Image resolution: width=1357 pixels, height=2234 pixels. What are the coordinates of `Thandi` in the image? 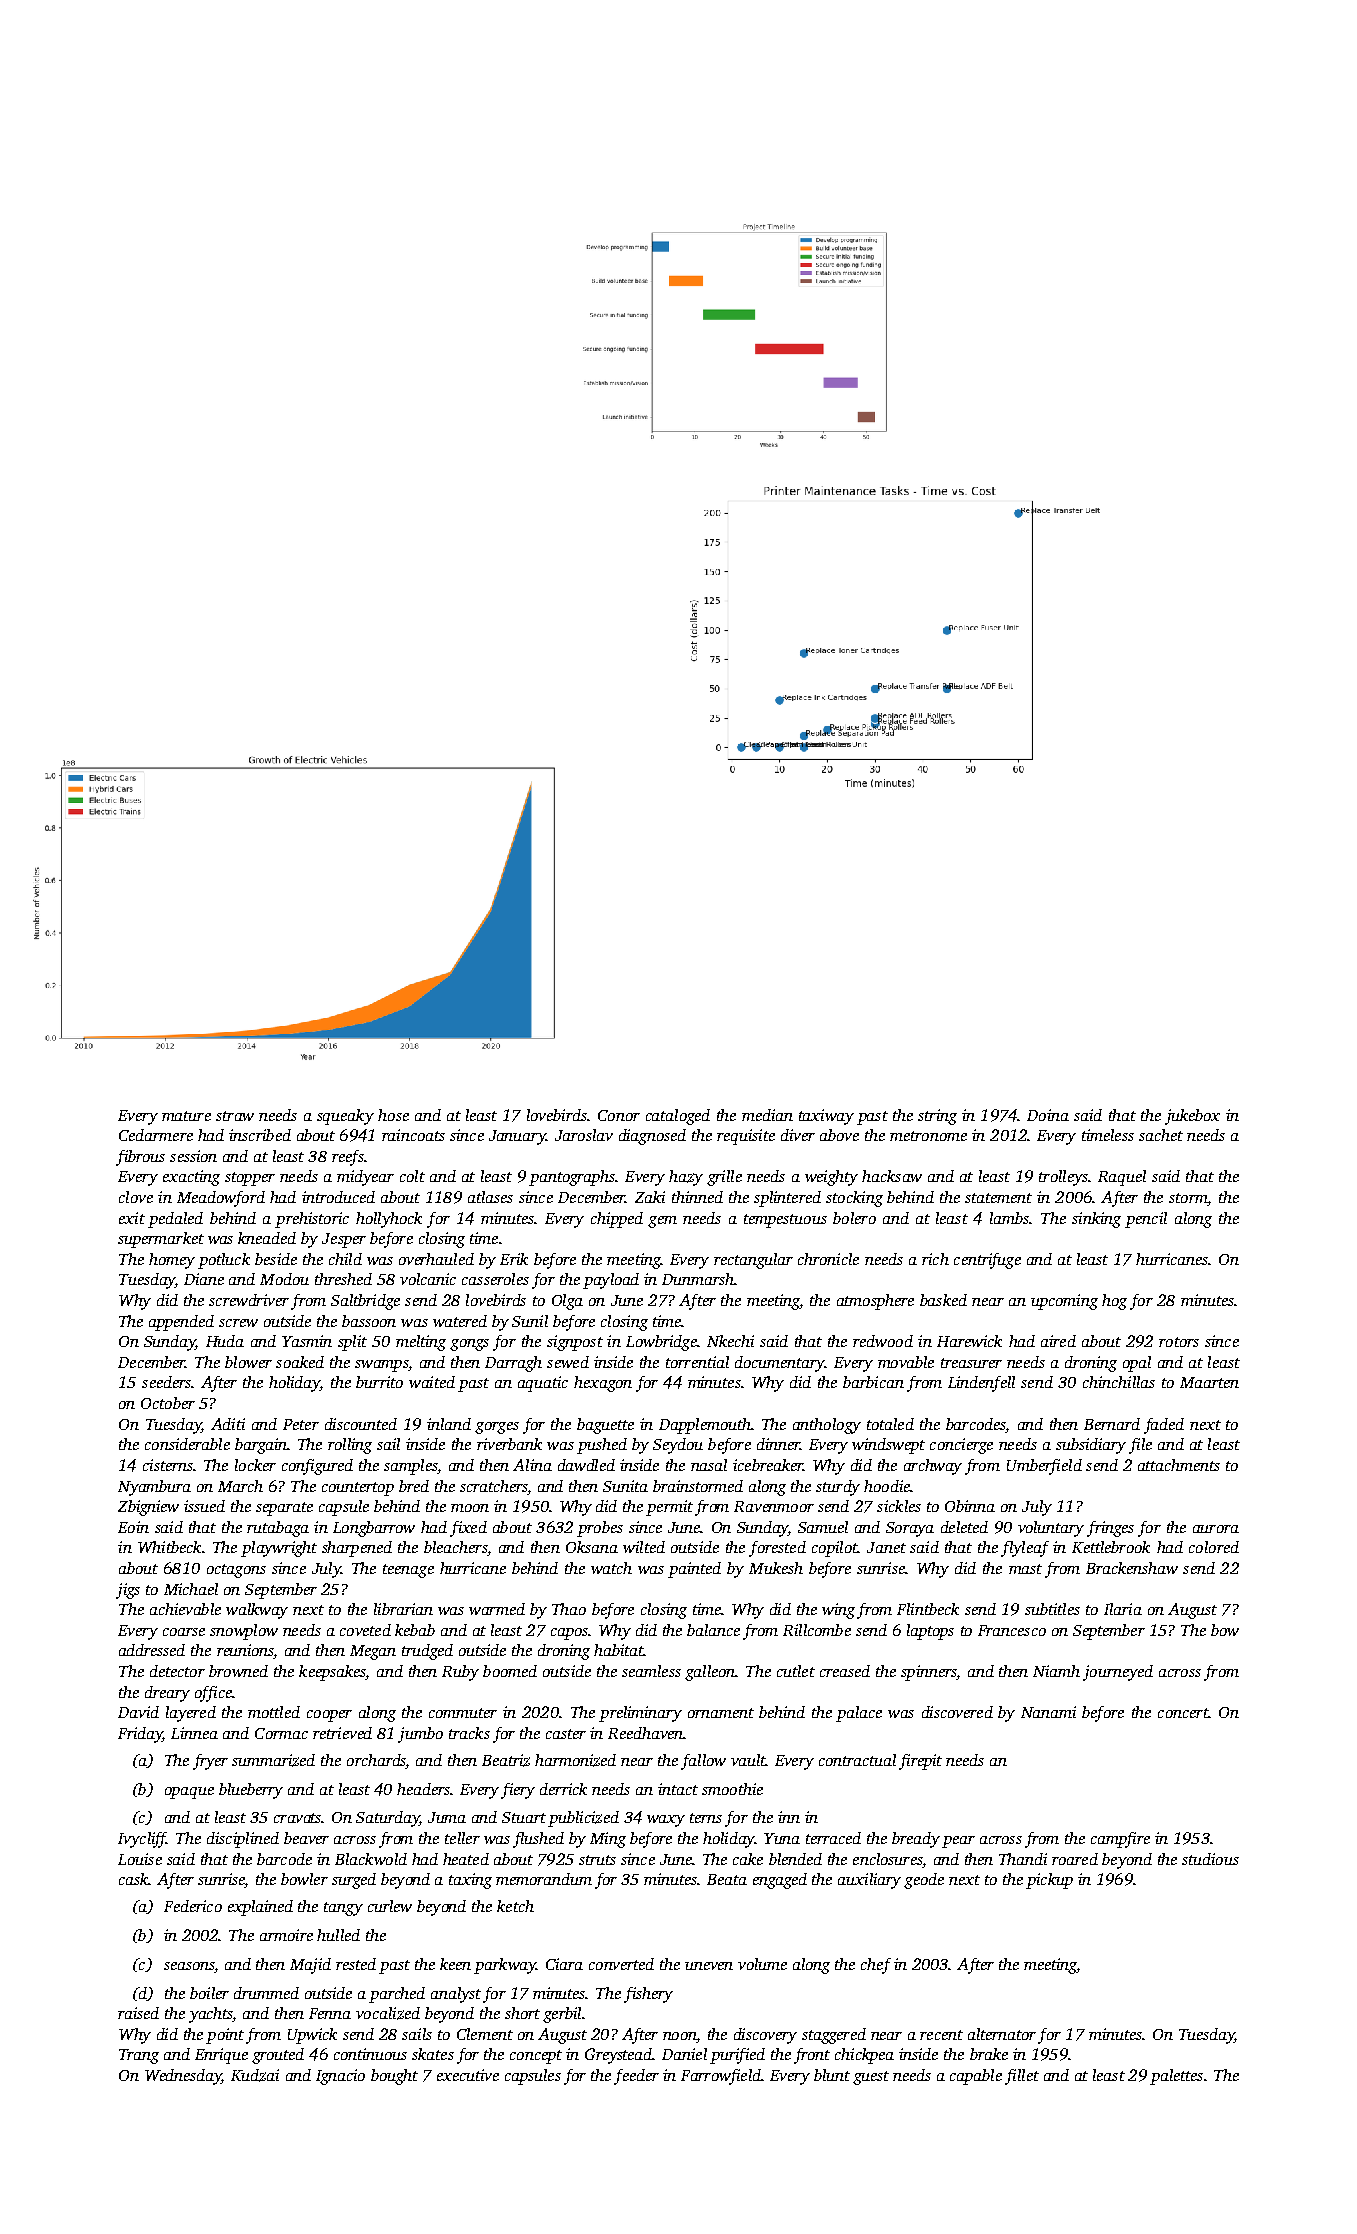 It's located at (1023, 1859).
